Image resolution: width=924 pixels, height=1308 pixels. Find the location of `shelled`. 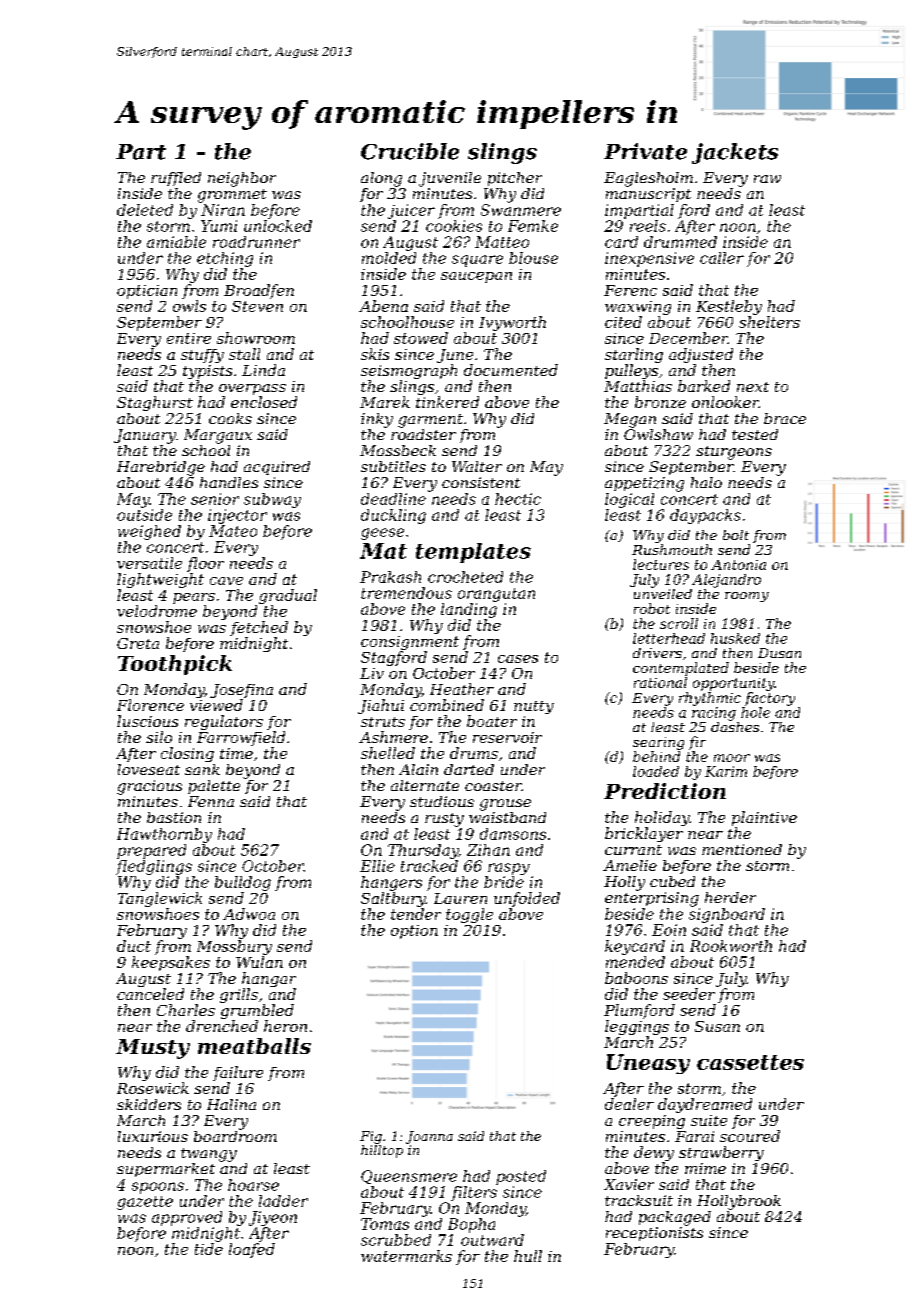

shelled is located at coordinates (388, 753).
